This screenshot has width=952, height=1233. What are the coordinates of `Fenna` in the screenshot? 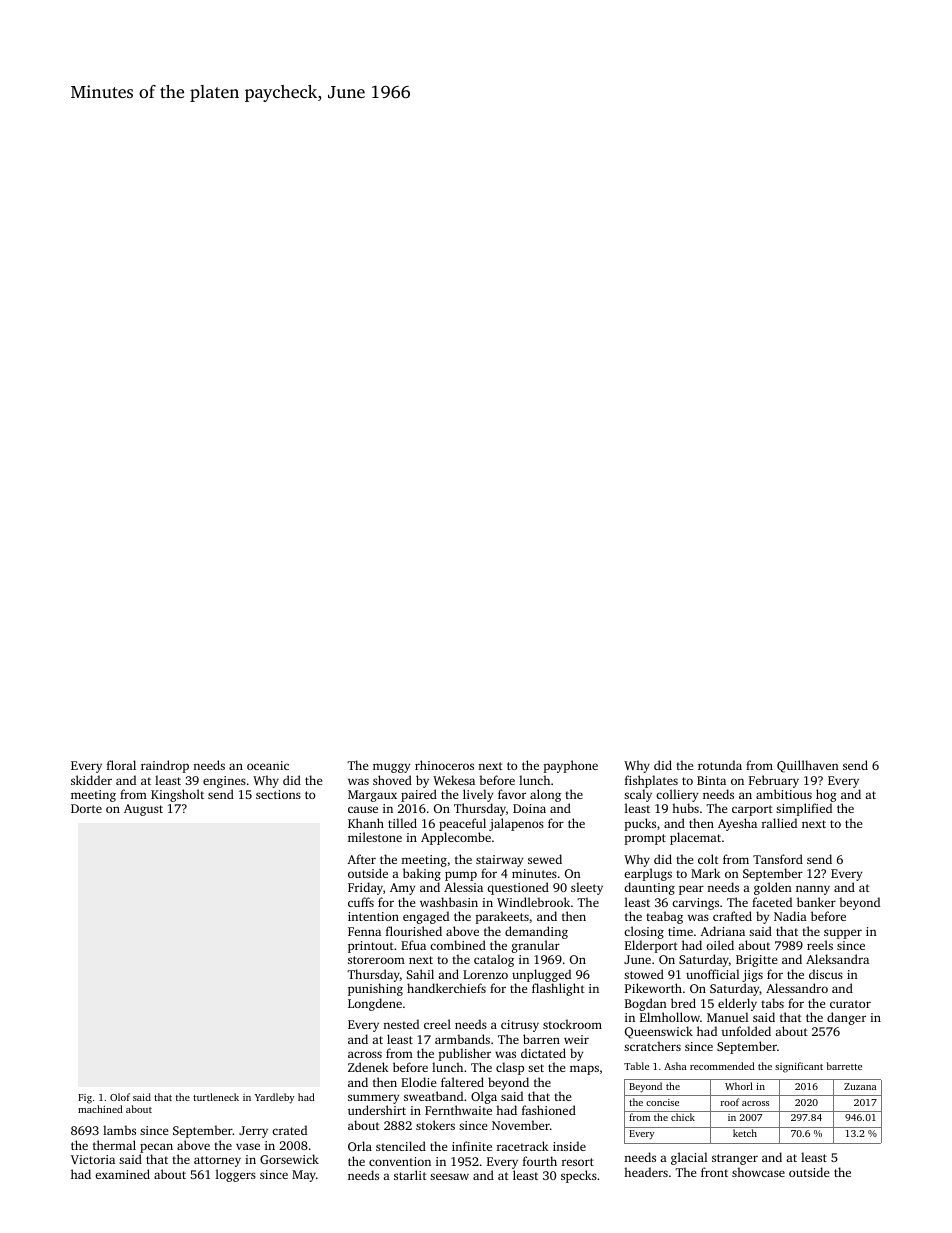 It's located at (364, 931).
